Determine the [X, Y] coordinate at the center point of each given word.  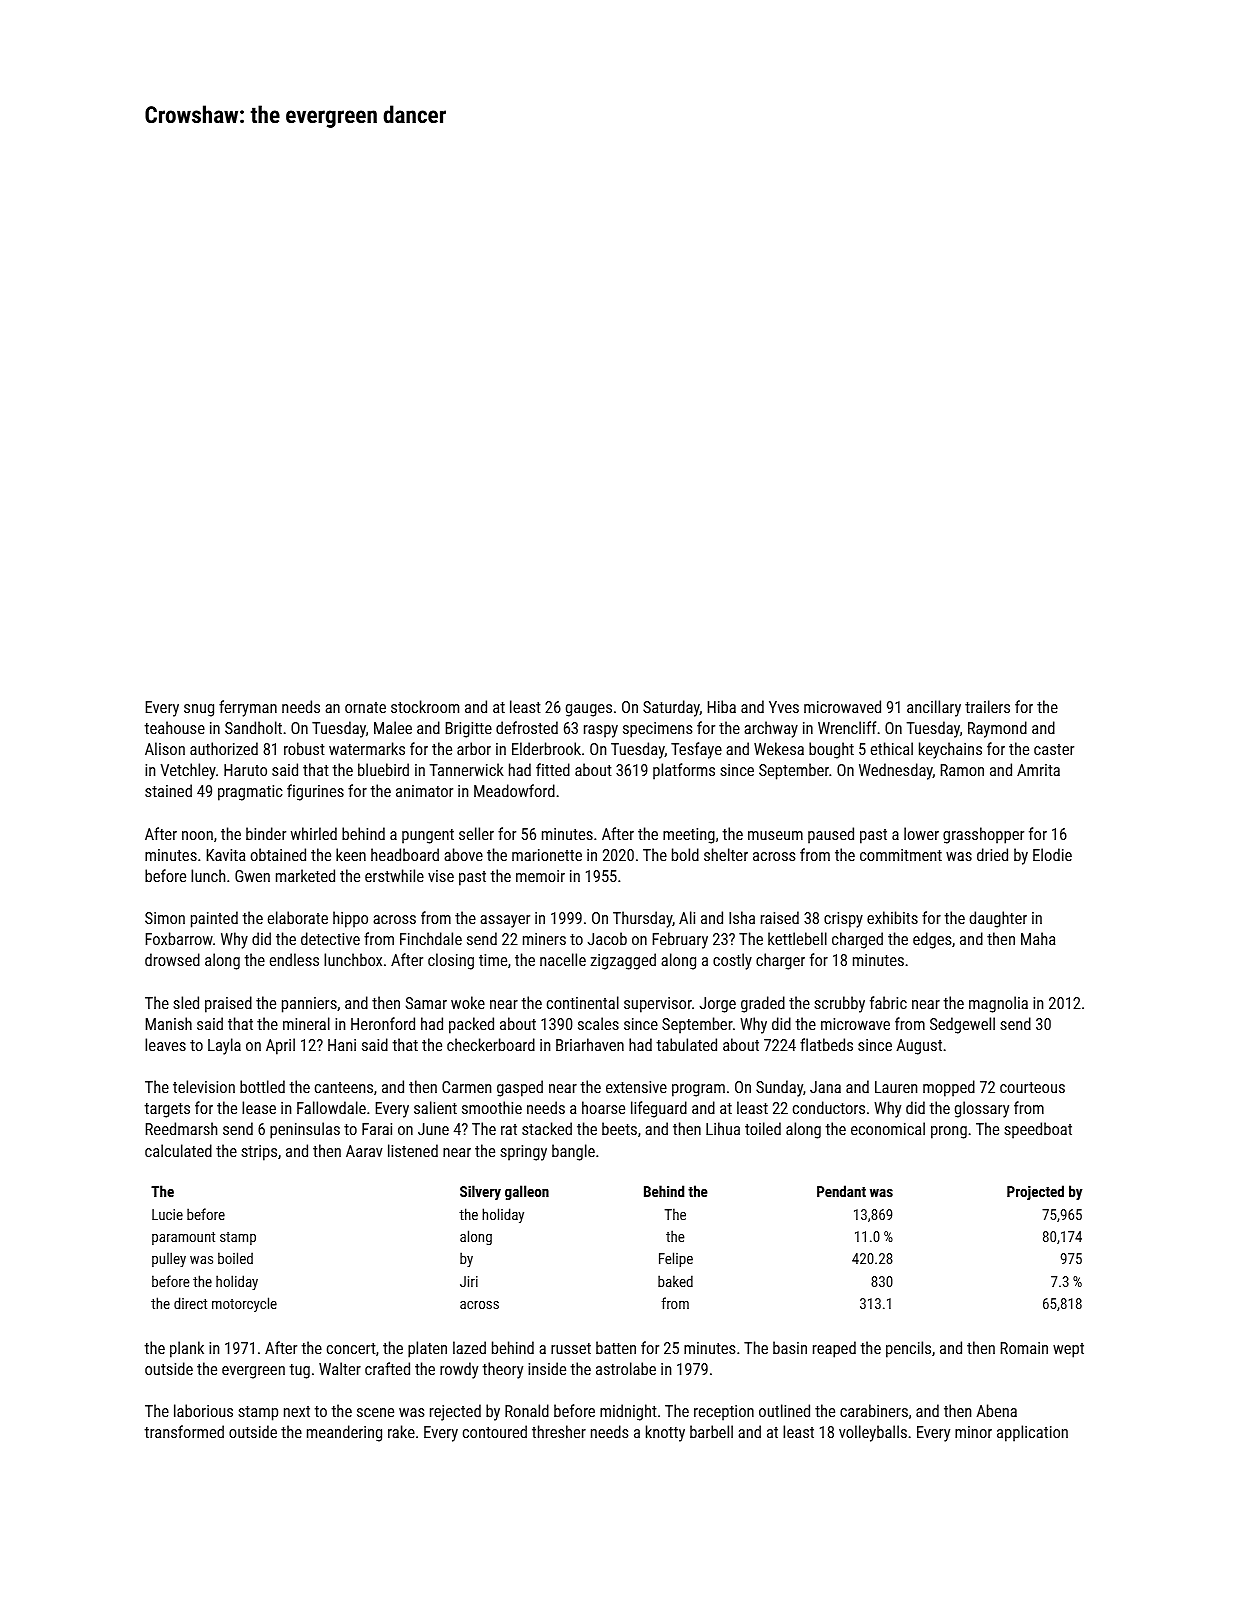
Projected [1035, 1192]
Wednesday [896, 771]
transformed [184, 1431]
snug [199, 710]
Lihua [723, 1128]
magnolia [998, 1004]
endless [294, 959]
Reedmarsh [181, 1128]
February [680, 940]
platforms [684, 771]
